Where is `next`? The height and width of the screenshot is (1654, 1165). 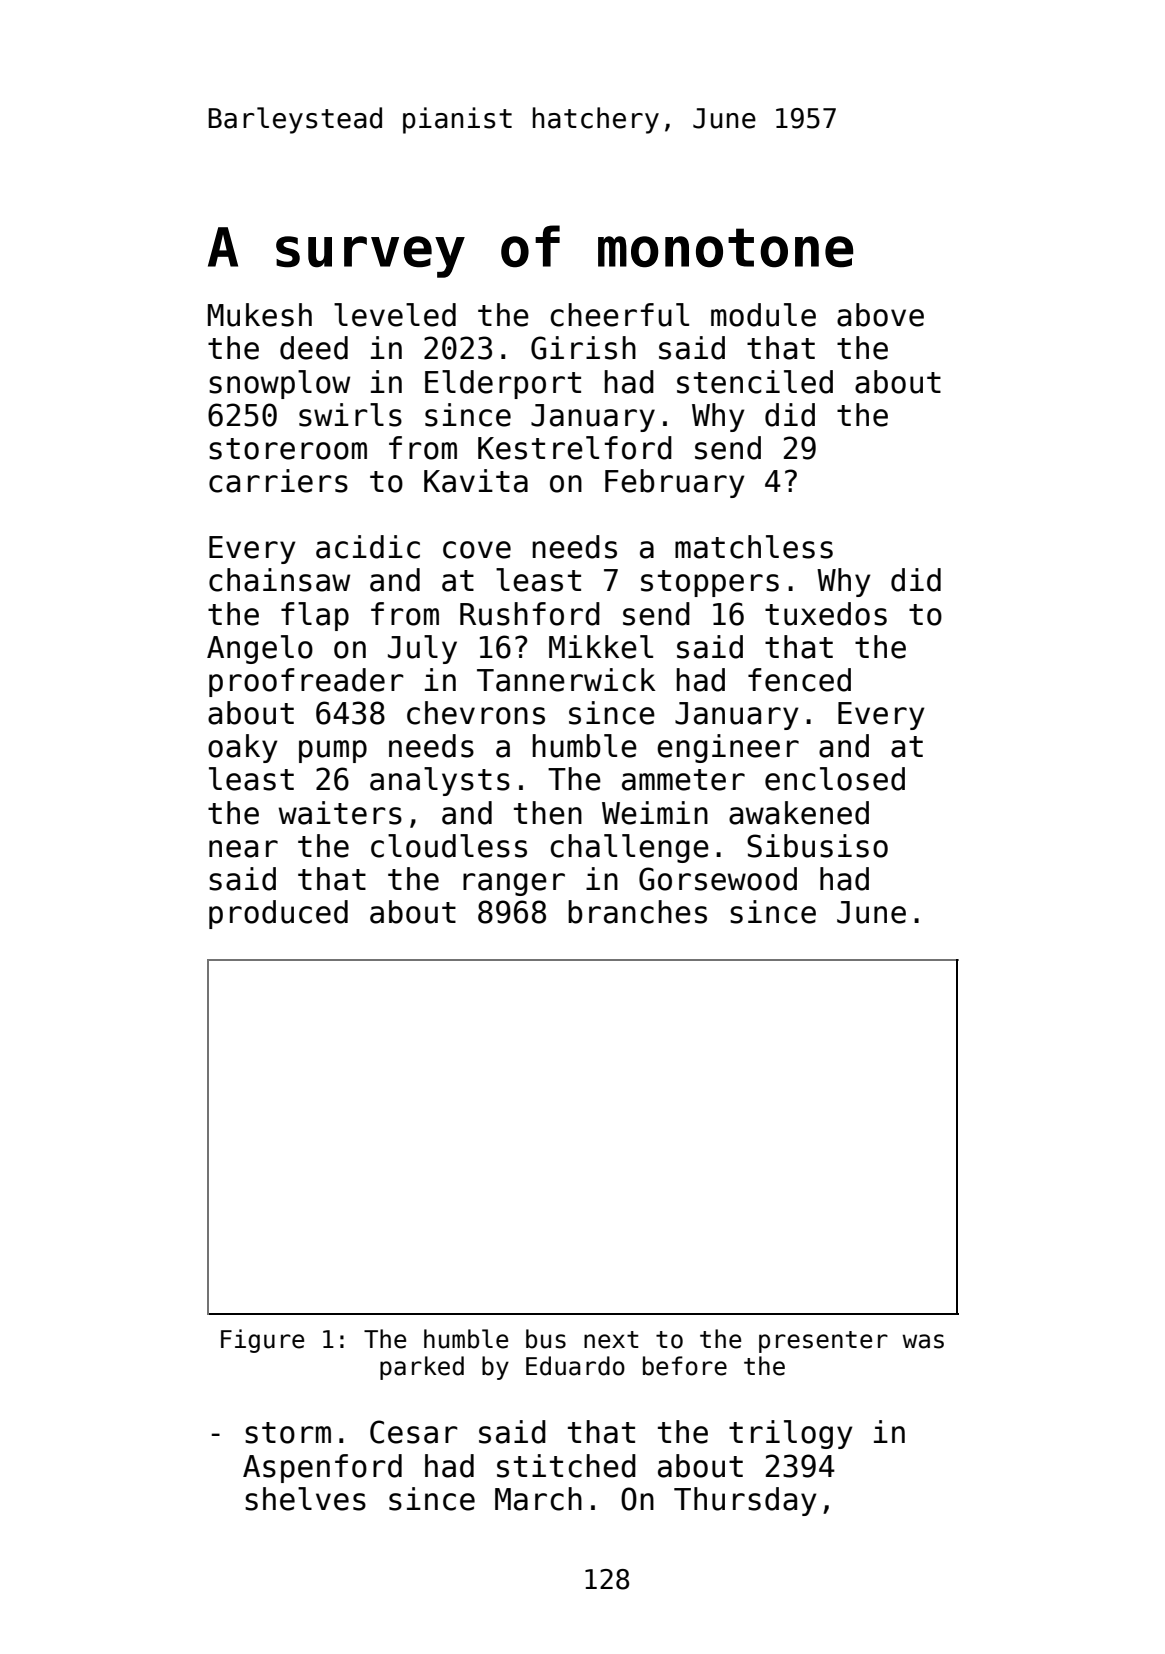
next is located at coordinates (611, 1340).
